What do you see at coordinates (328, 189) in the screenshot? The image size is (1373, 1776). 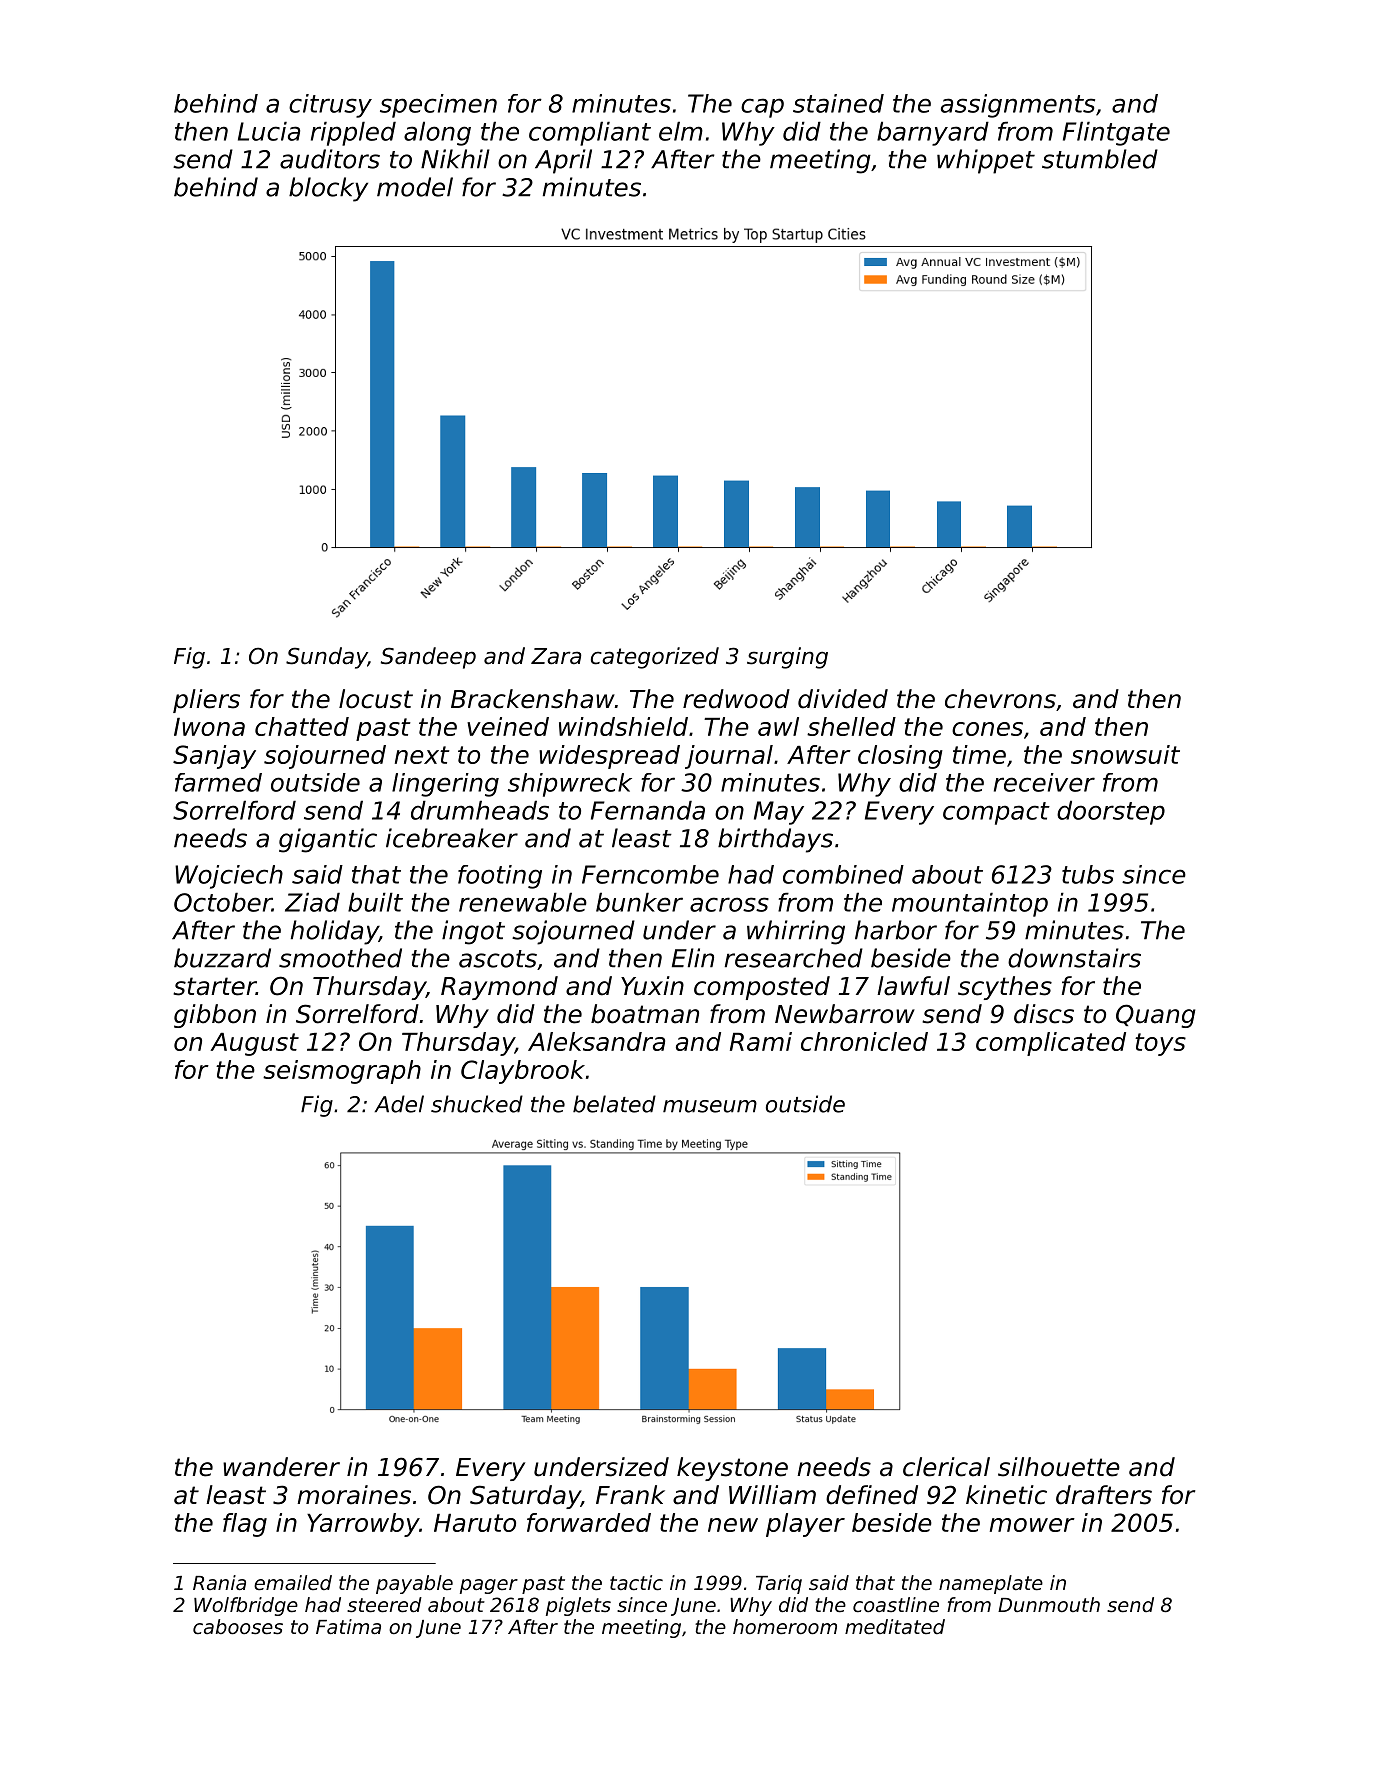 I see `blocky` at bounding box center [328, 189].
